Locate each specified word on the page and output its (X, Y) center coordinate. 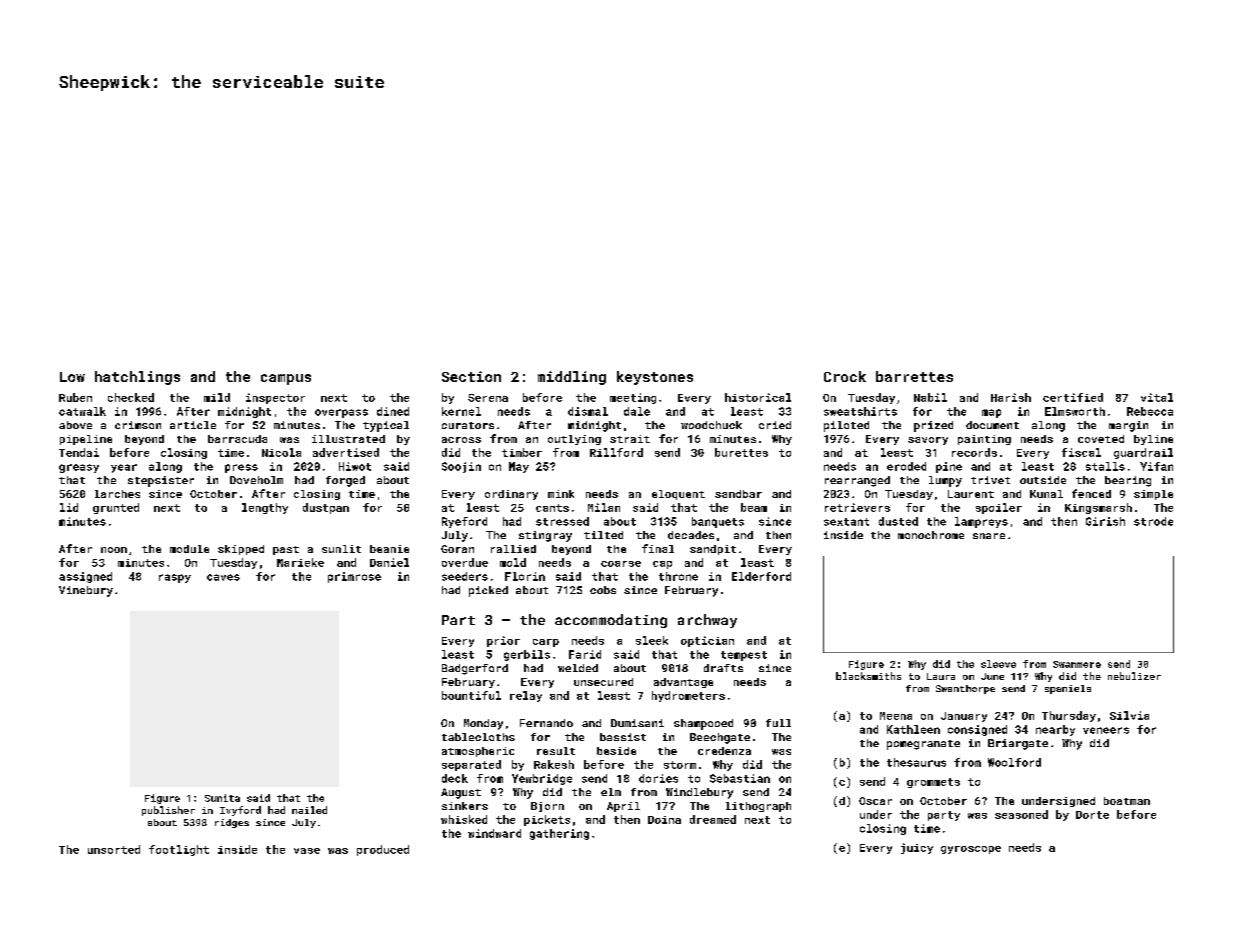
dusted (898, 521)
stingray (545, 536)
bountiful (471, 695)
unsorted (114, 849)
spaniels (1068, 689)
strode (1153, 521)
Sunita (222, 798)
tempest (744, 656)
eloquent (678, 495)
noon (114, 550)
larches (117, 494)
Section (471, 376)
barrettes (914, 376)
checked (131, 397)
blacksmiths (868, 676)
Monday (483, 724)
